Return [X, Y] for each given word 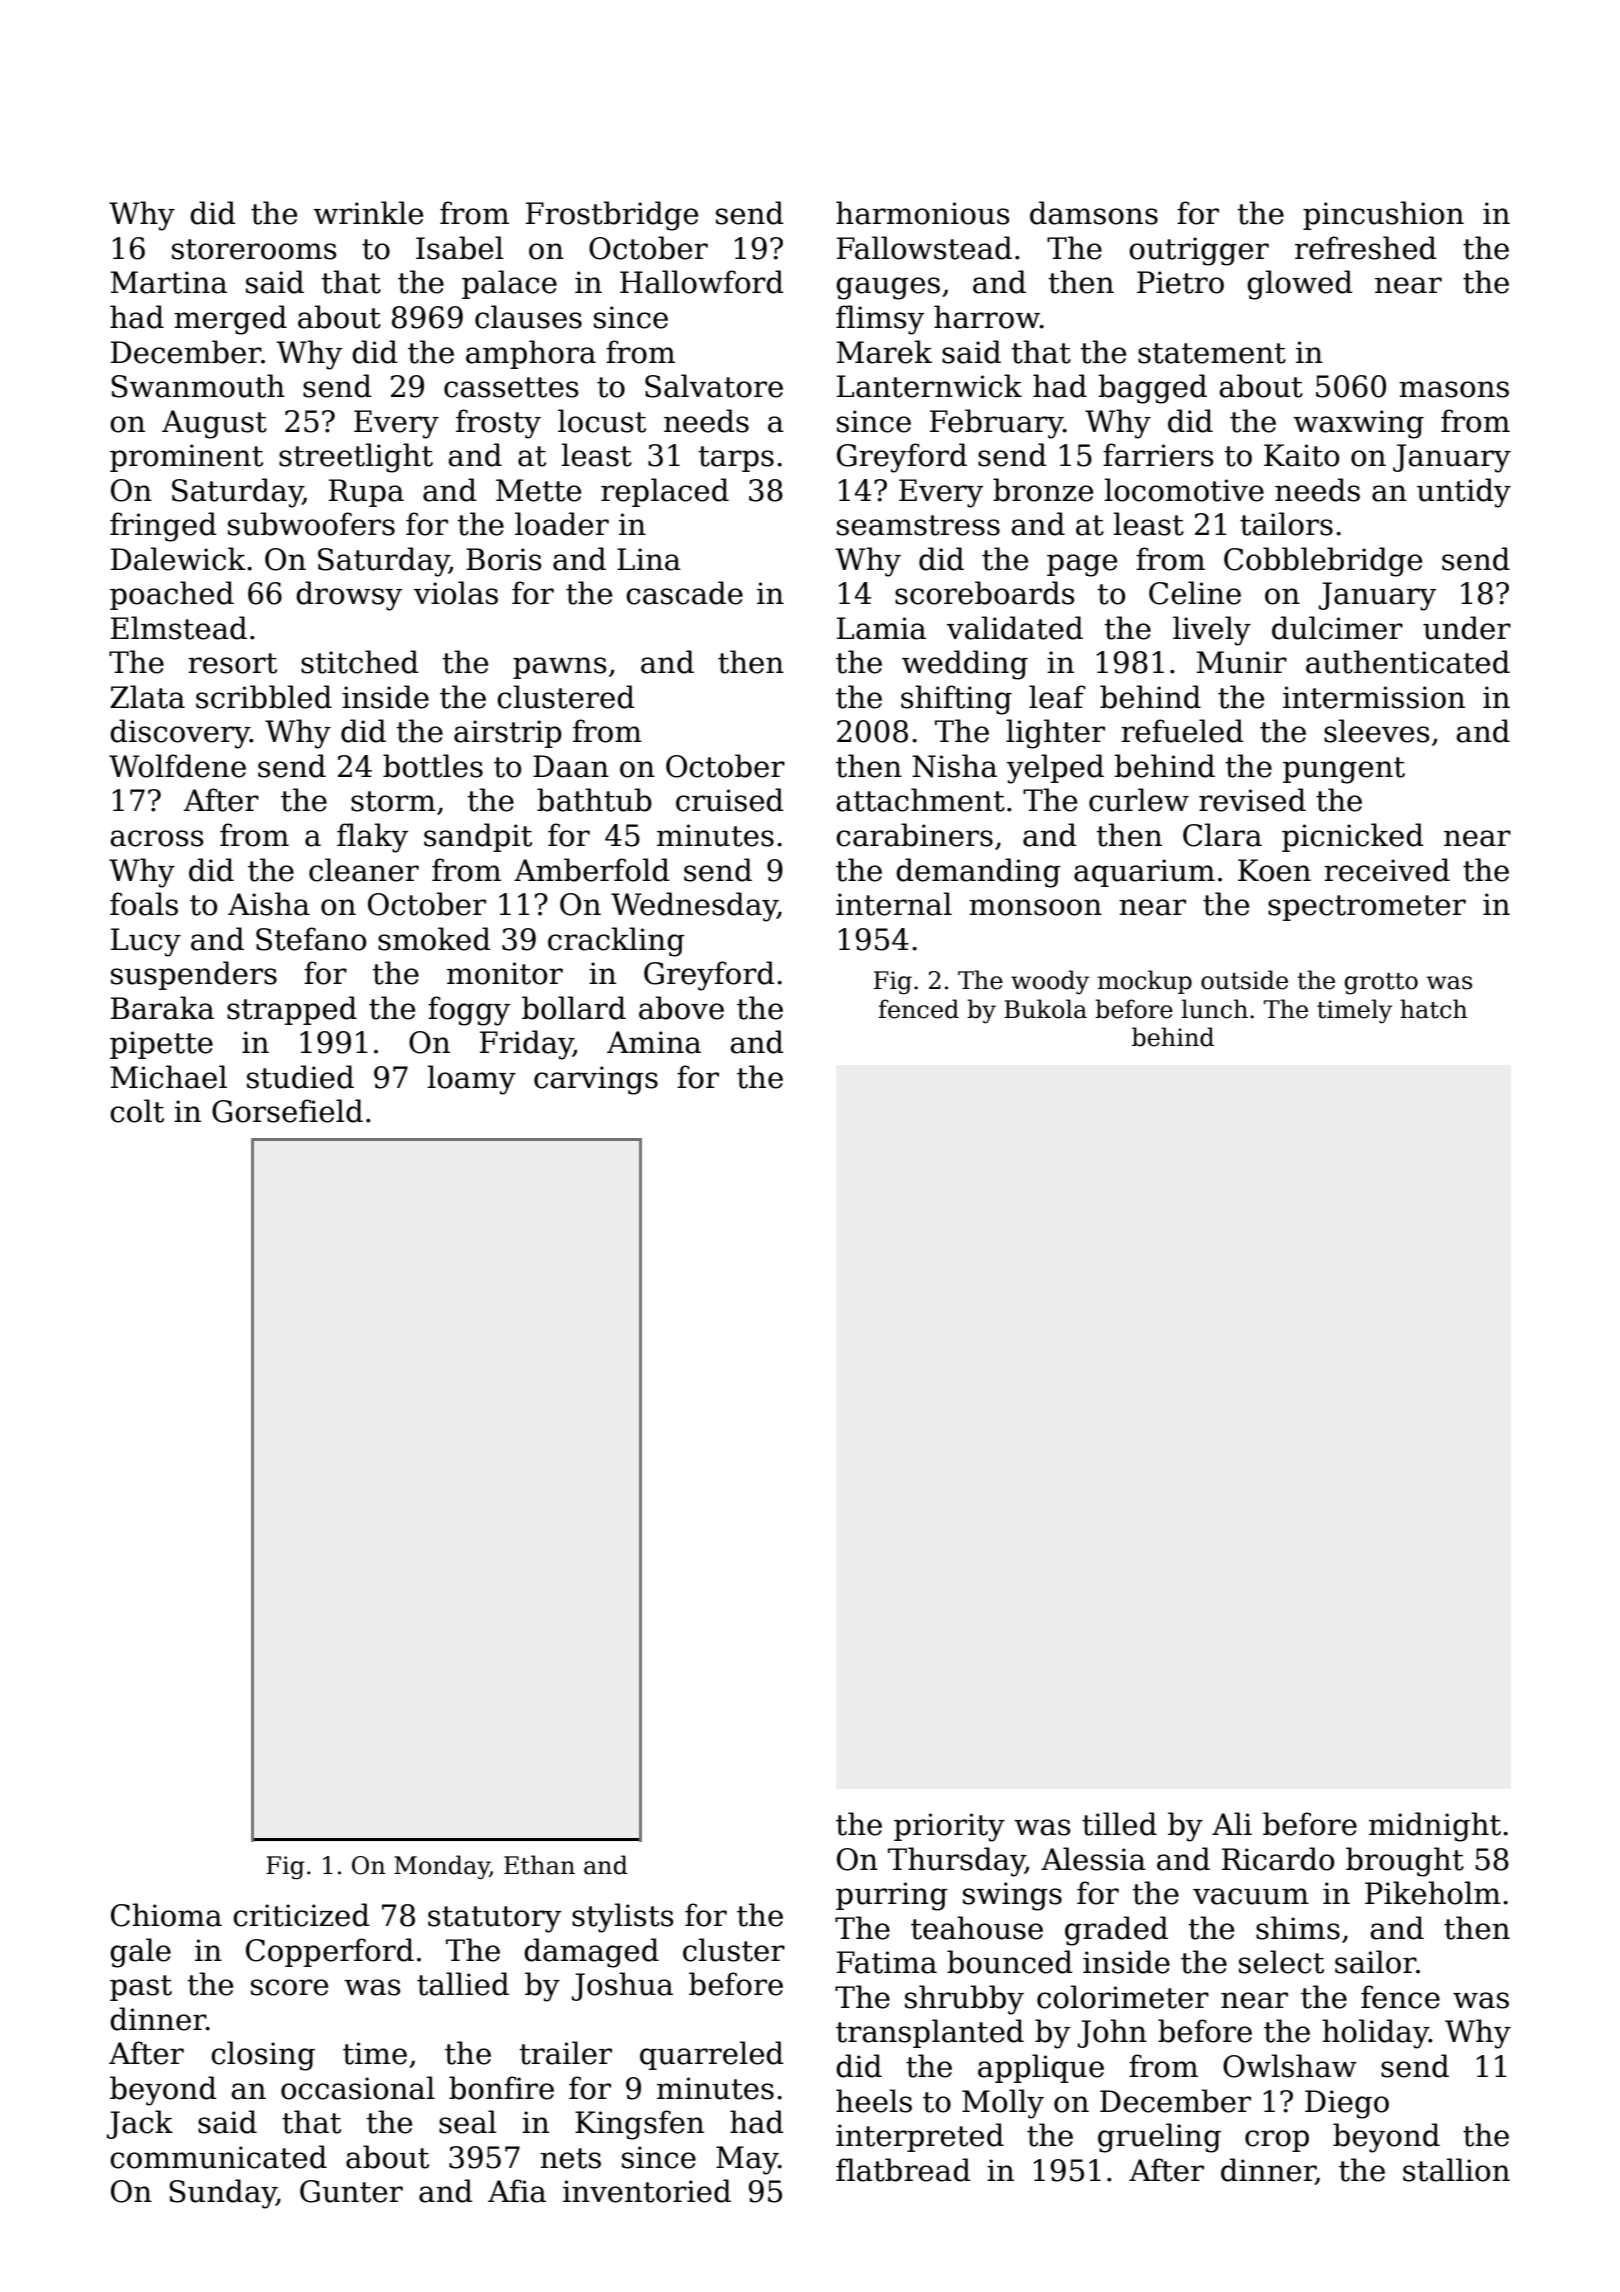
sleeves [1377, 731]
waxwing [1358, 424]
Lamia [881, 628]
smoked [434, 939]
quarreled [712, 2055]
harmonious [923, 213]
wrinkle [368, 213]
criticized [301, 1915]
